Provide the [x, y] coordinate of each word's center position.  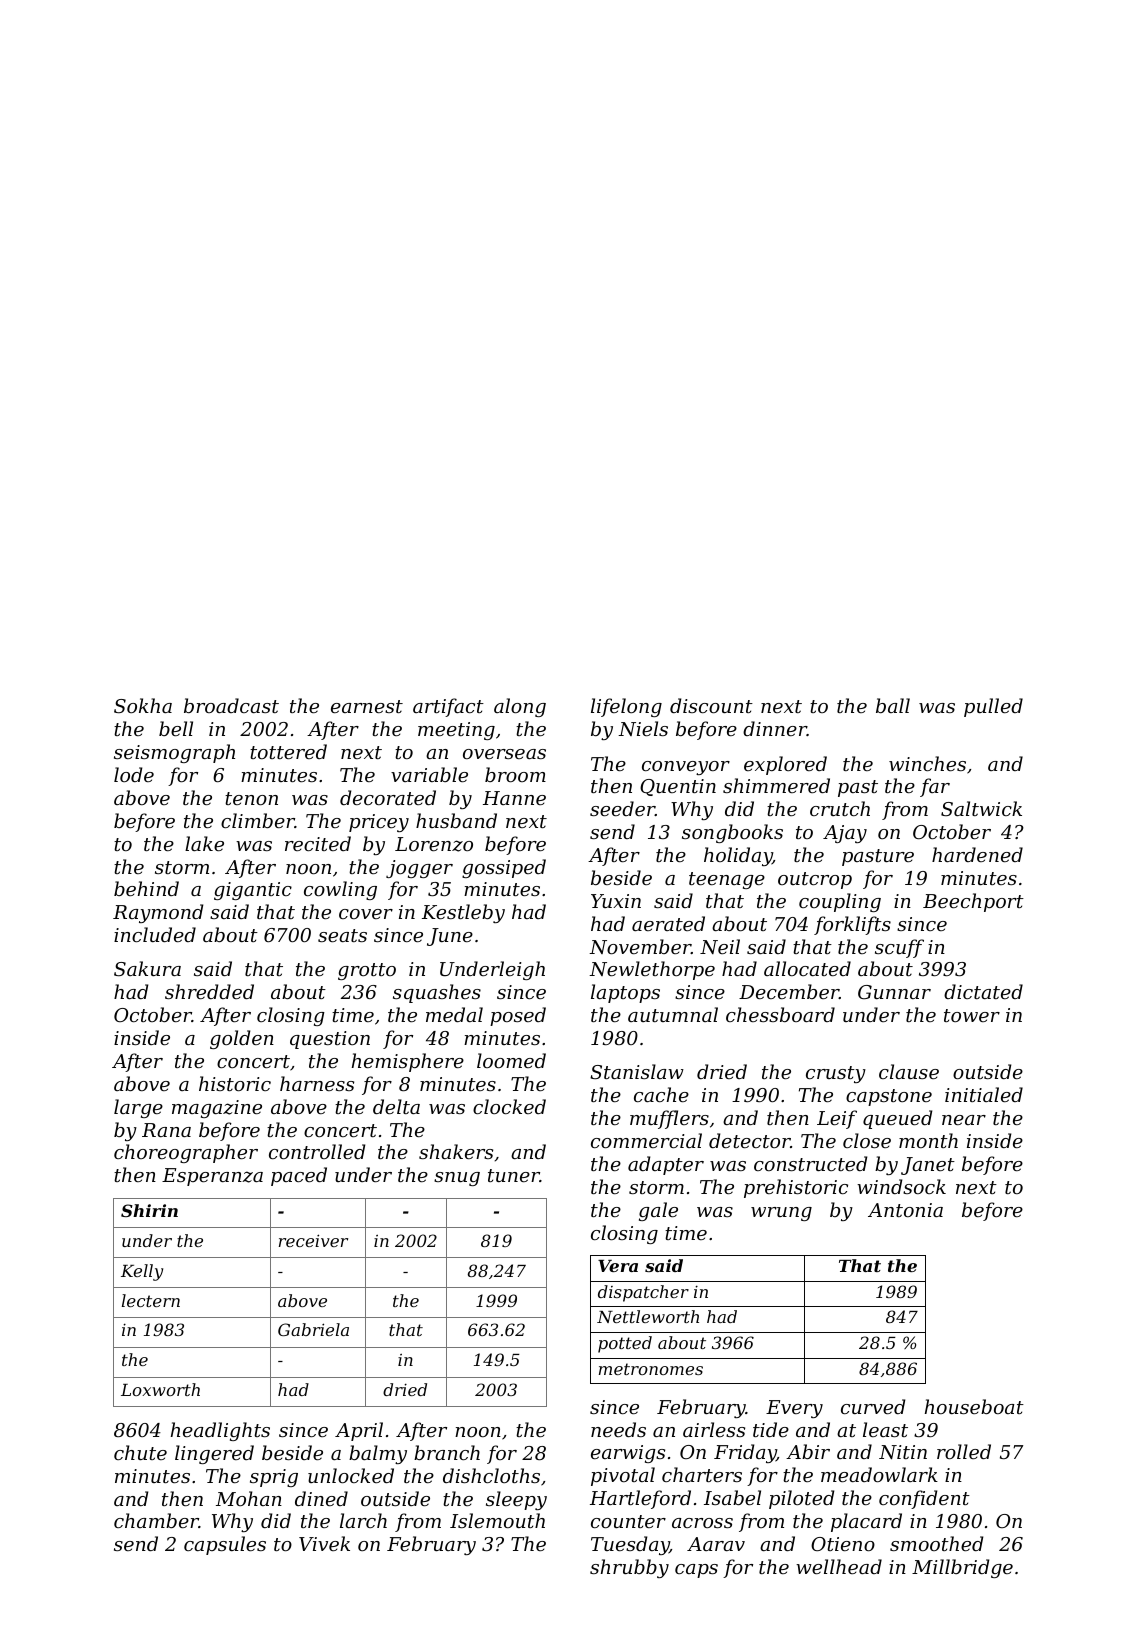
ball [893, 705]
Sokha [143, 705]
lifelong [626, 707]
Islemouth [497, 1520]
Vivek [324, 1543]
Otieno [843, 1544]
